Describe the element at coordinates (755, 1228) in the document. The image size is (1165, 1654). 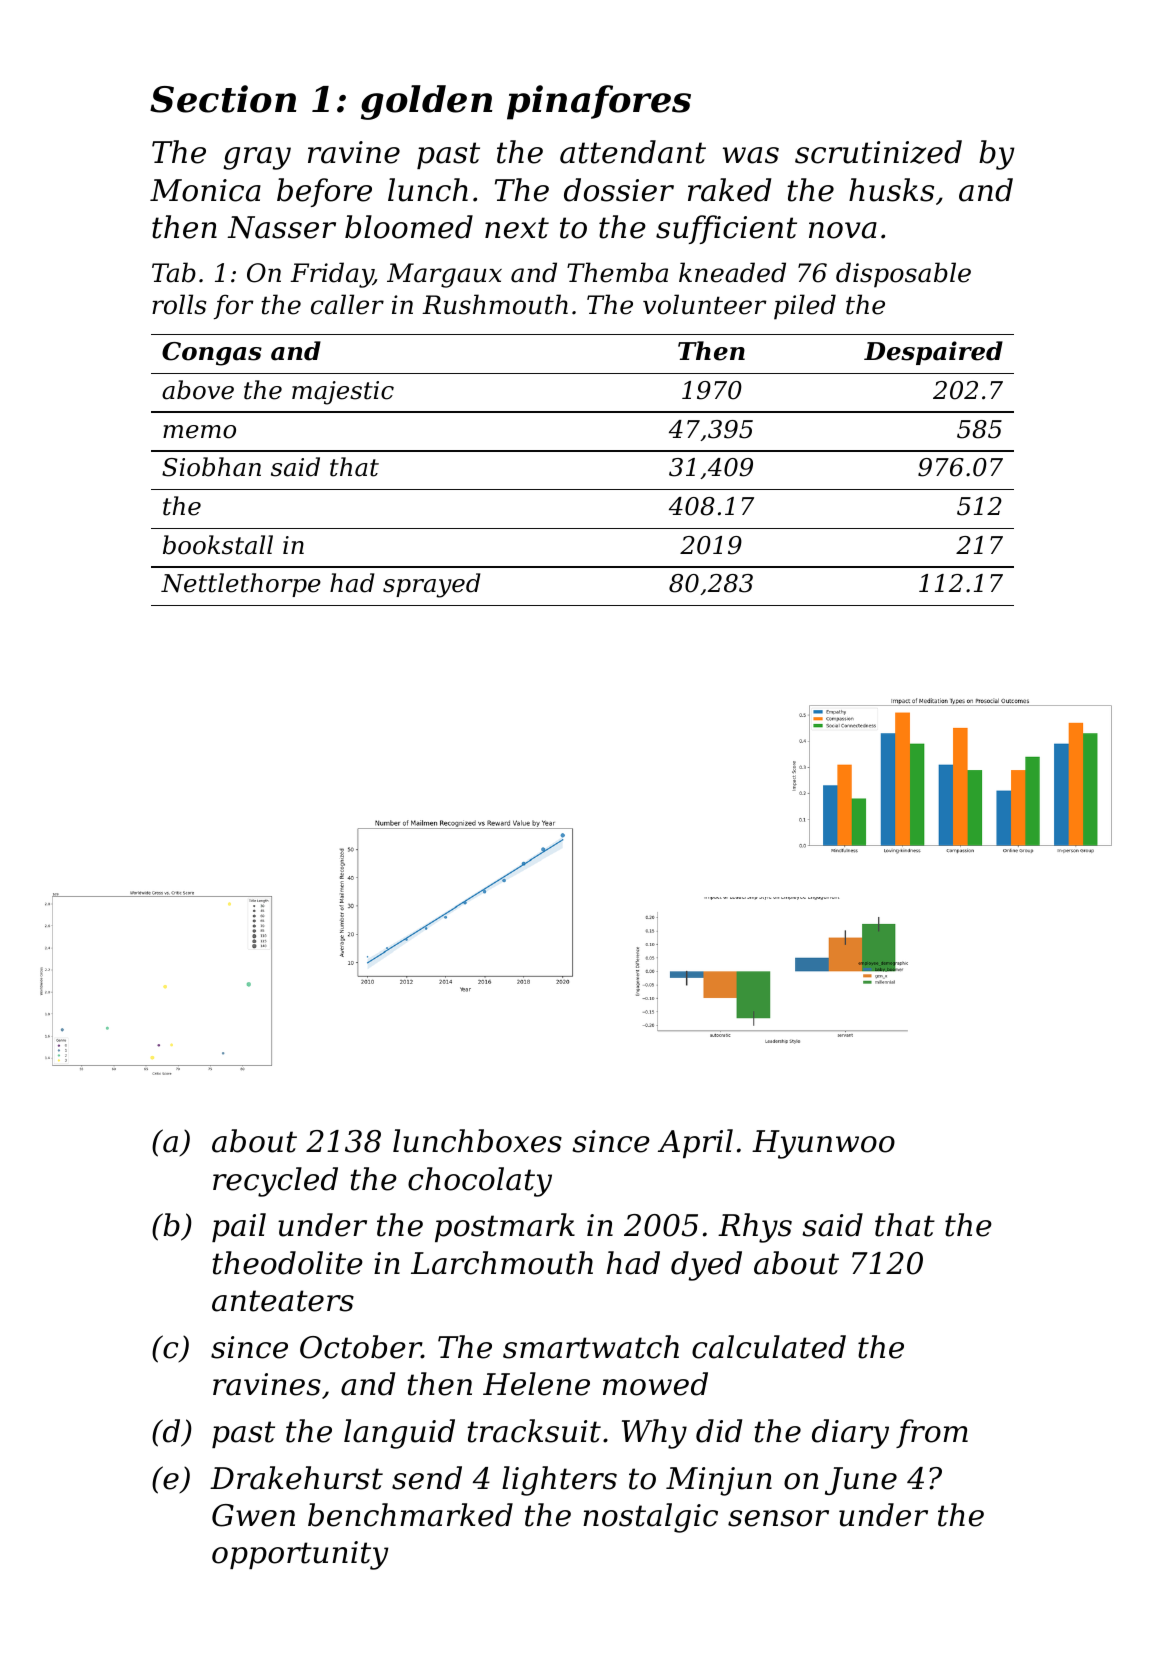
I see `Rhys` at that location.
